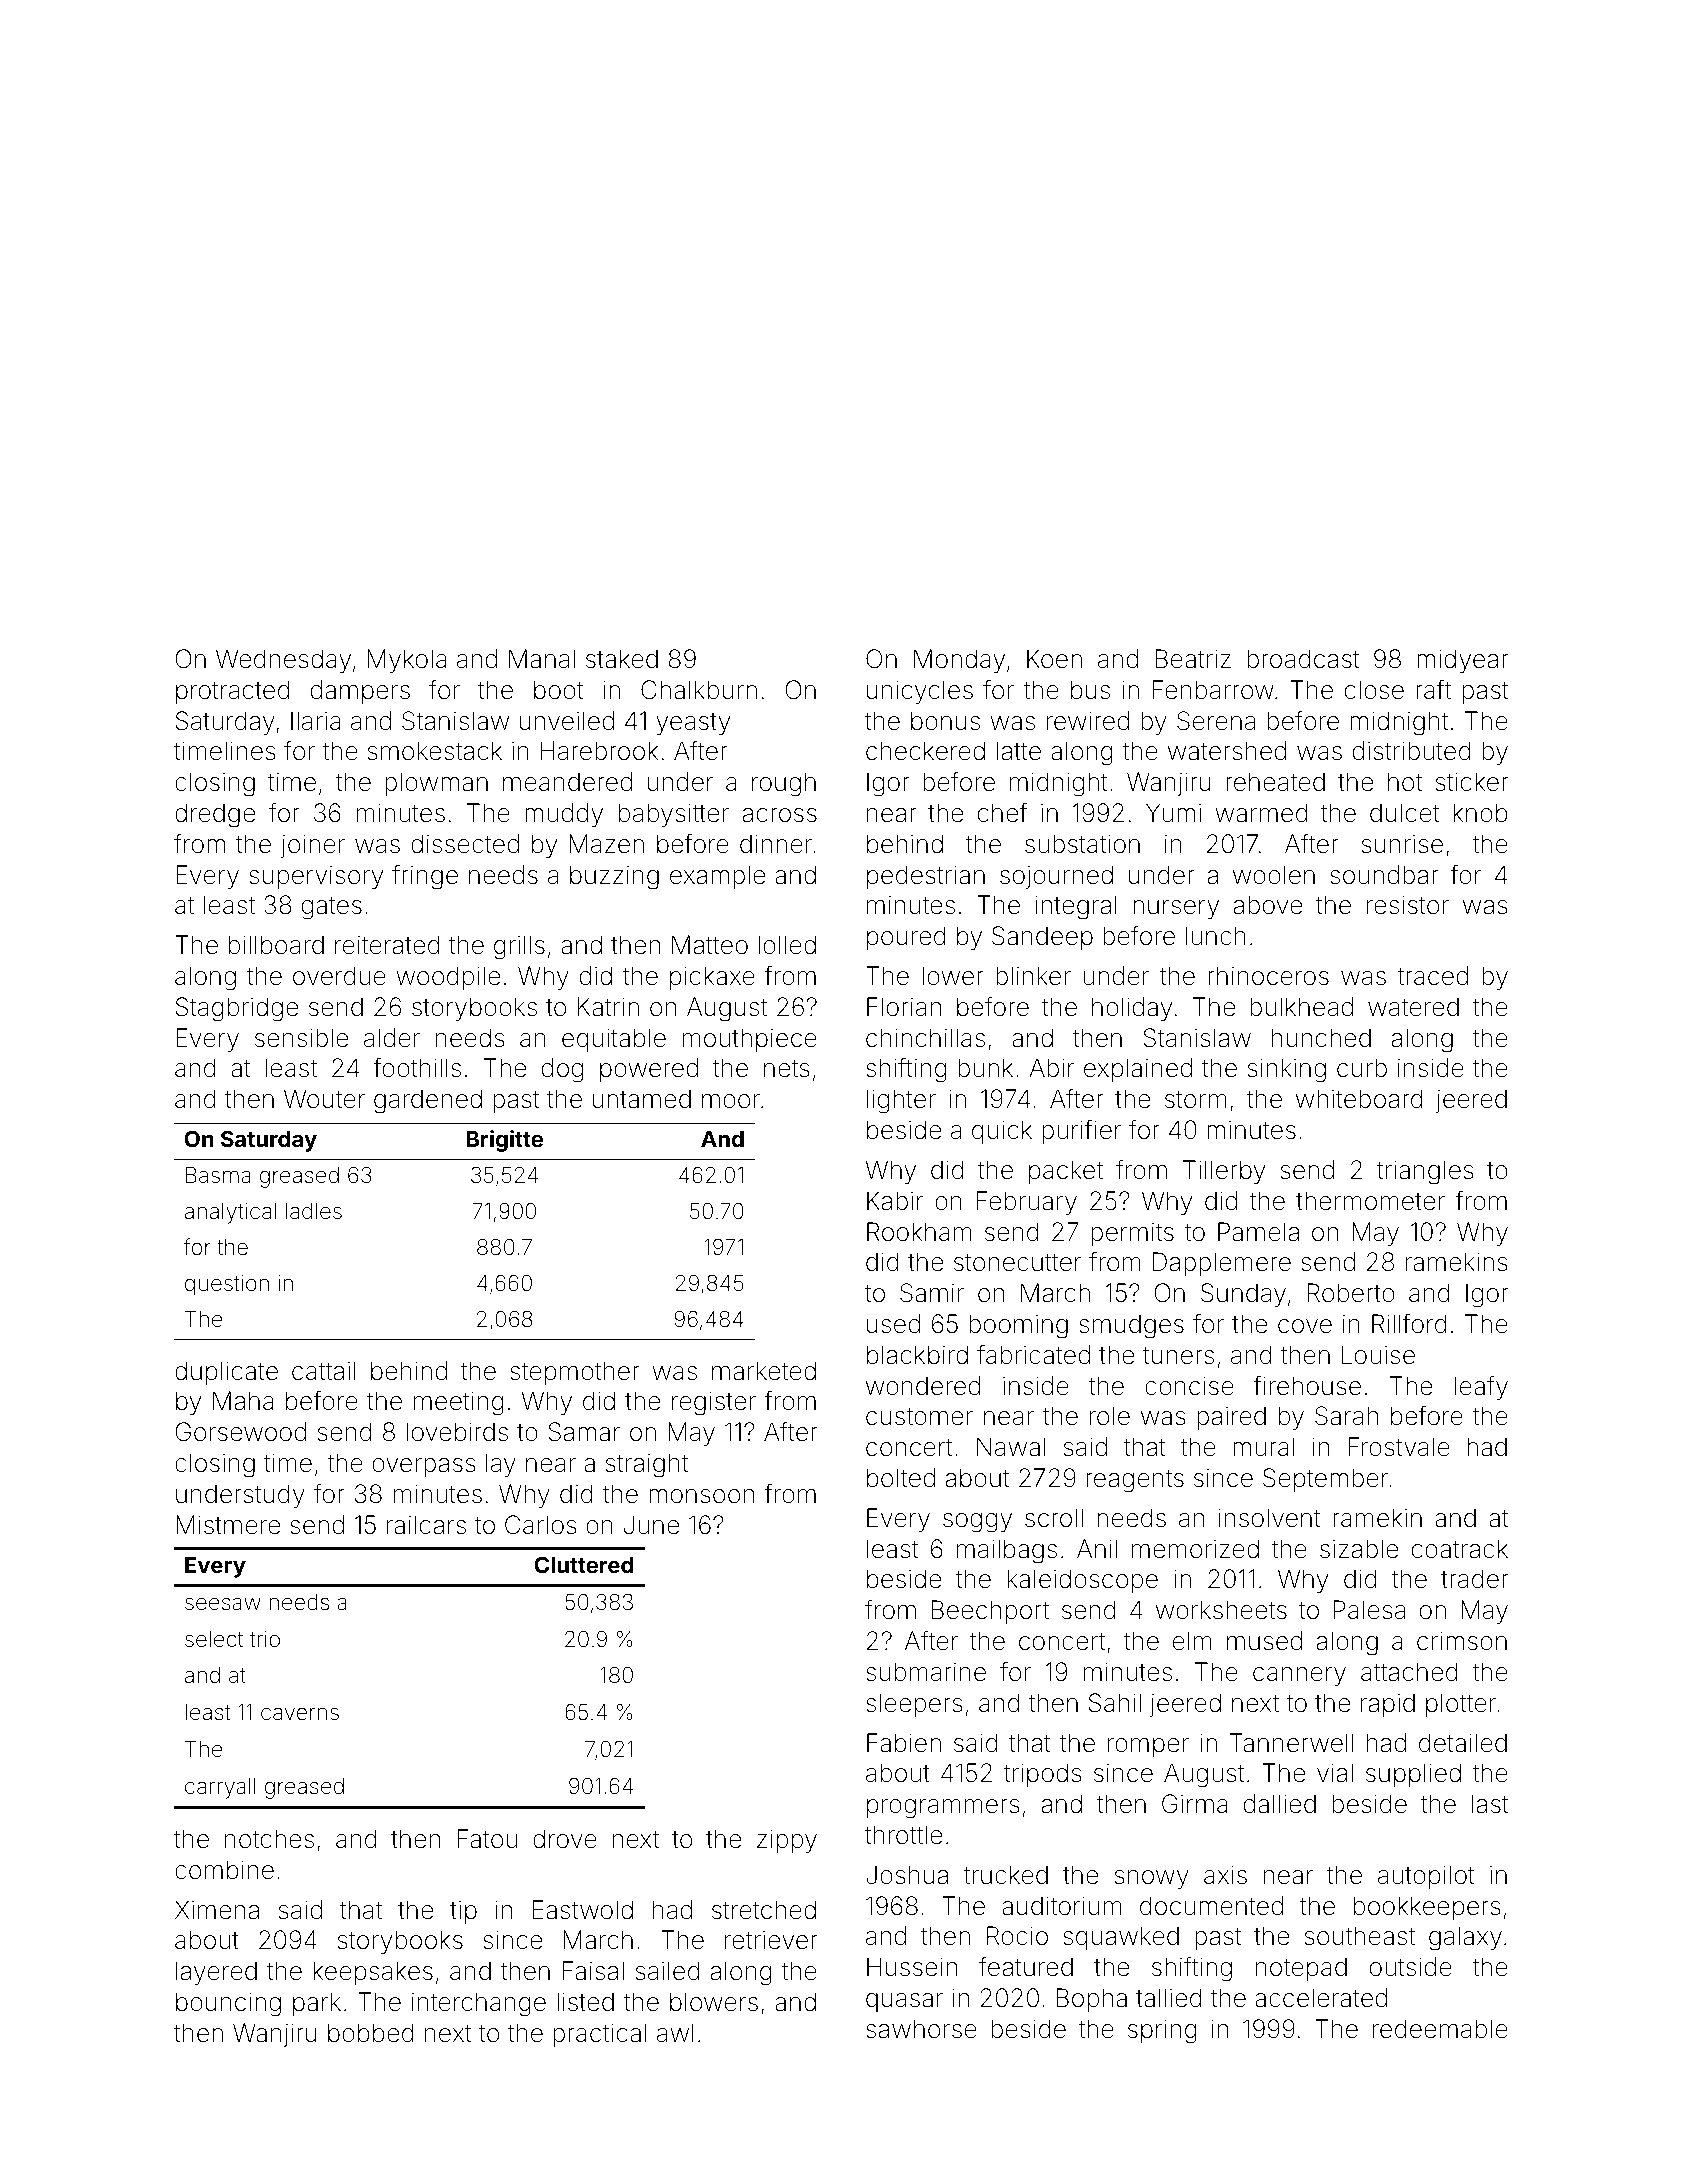  What do you see at coordinates (717, 877) in the page?
I see `example` at bounding box center [717, 877].
